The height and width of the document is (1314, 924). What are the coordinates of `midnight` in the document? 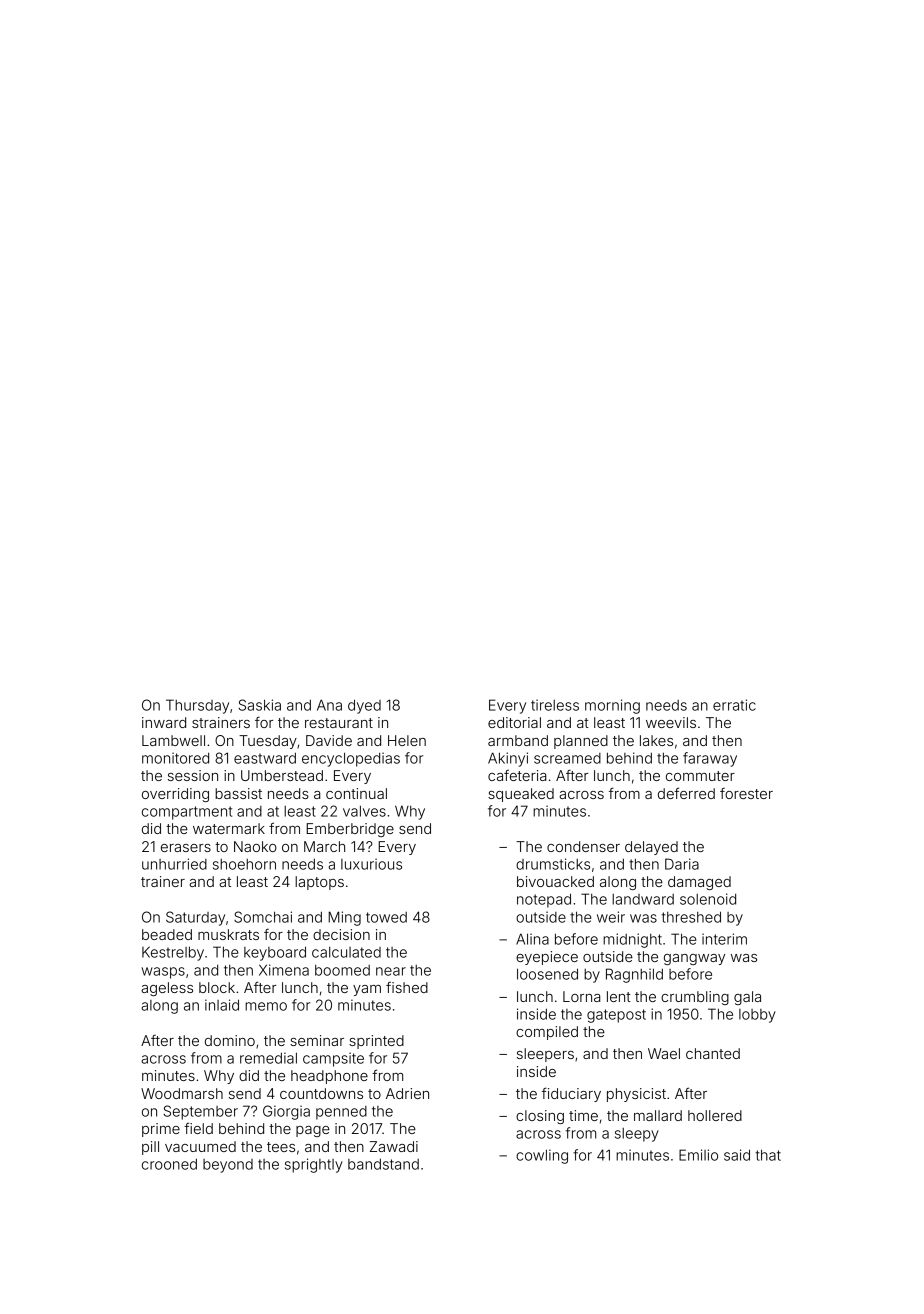 It's located at (632, 940).
